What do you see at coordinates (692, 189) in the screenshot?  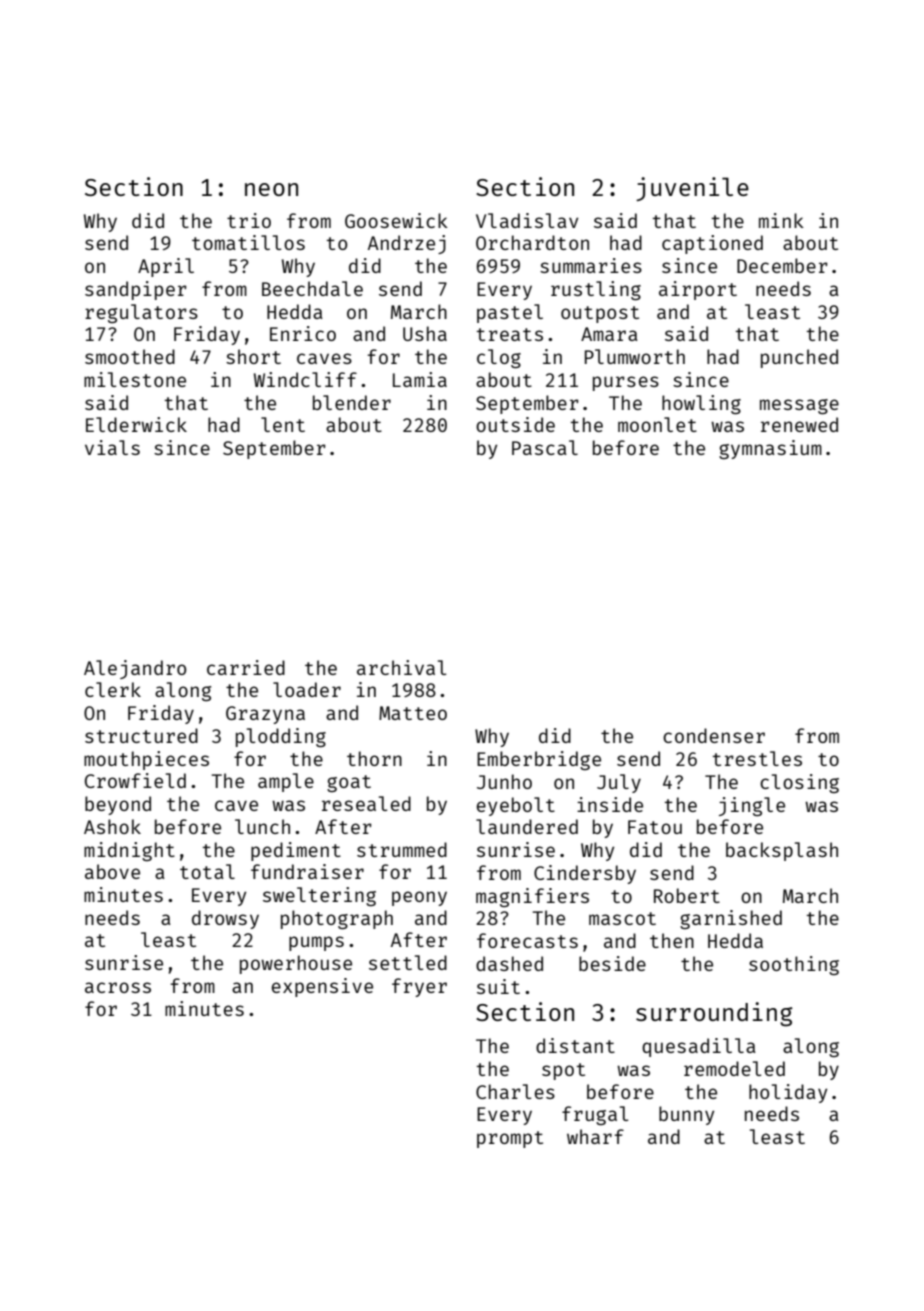 I see `juvenile` at bounding box center [692, 189].
